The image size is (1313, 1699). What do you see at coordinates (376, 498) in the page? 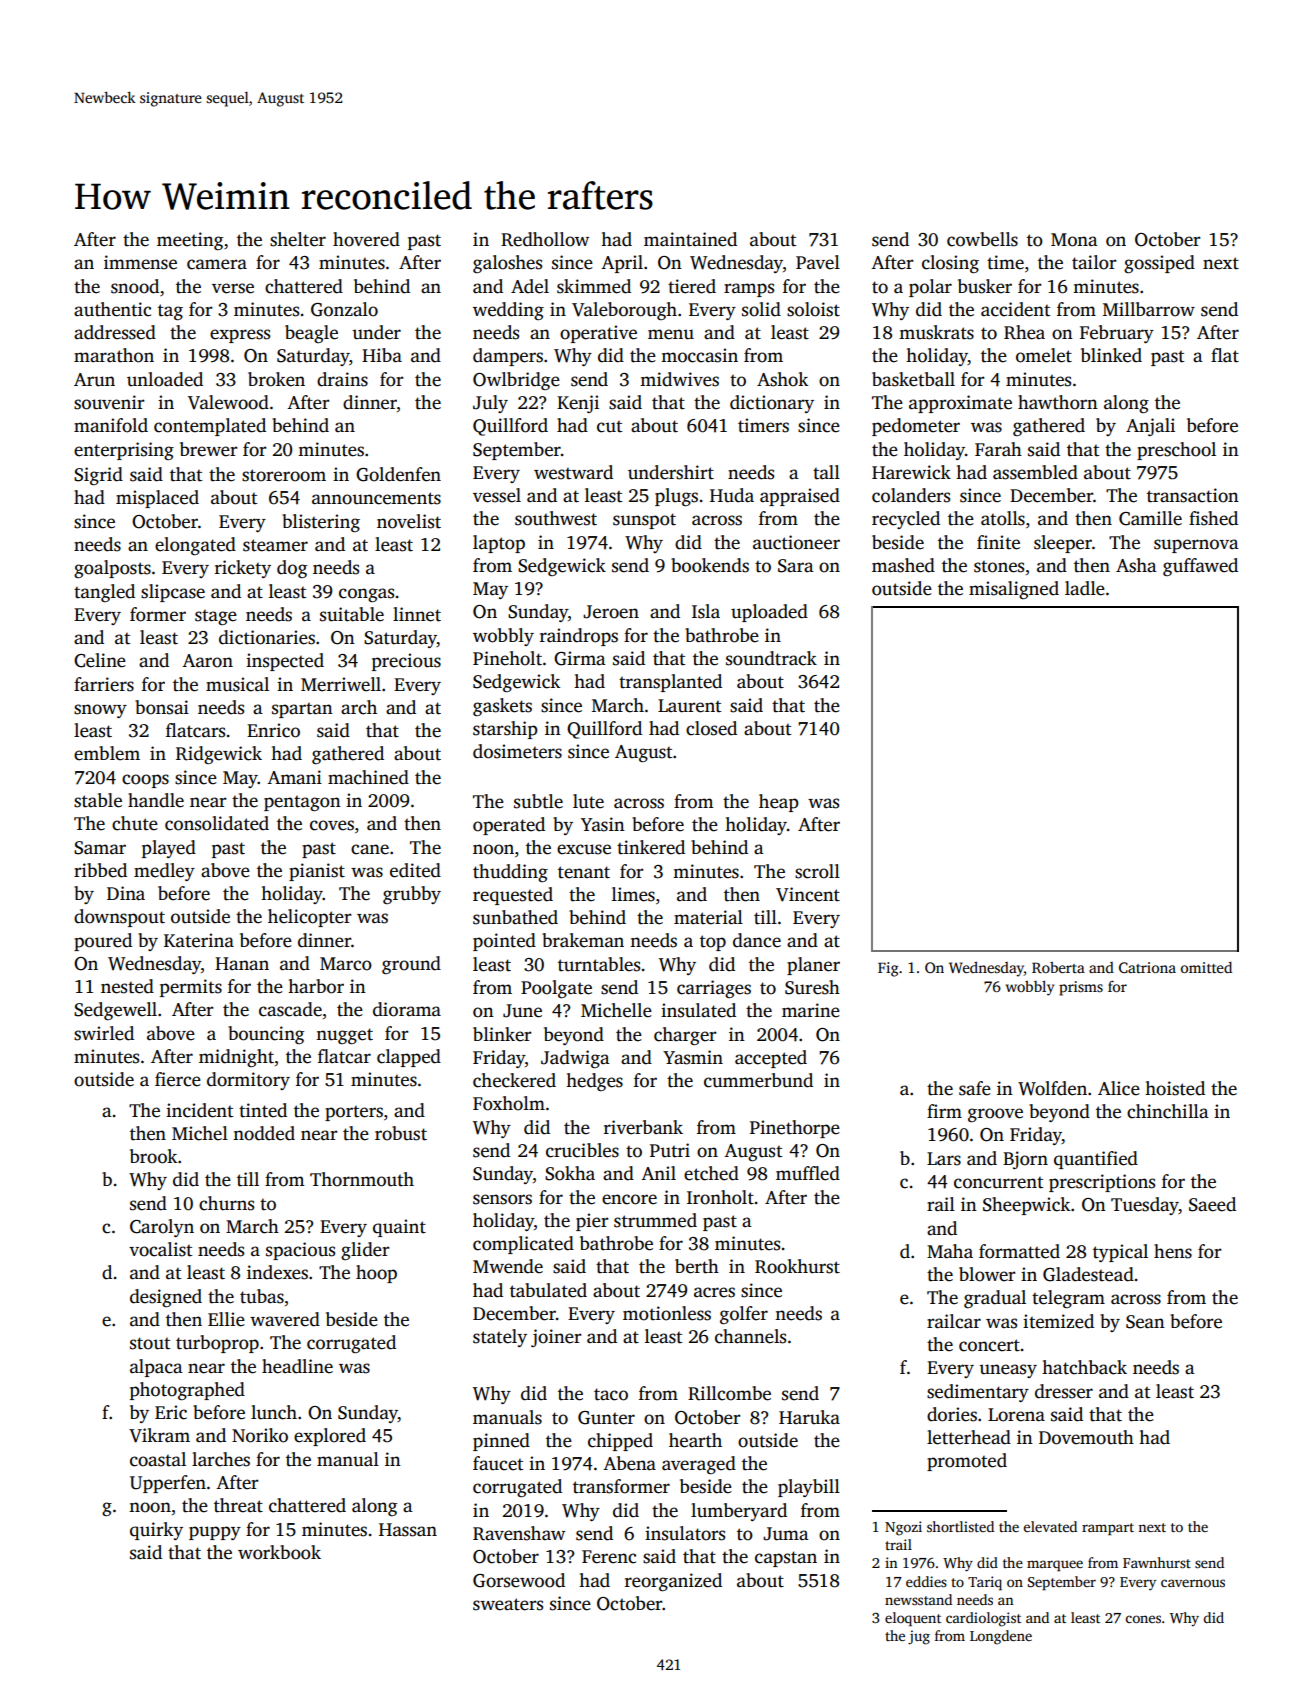
I see `announcements` at bounding box center [376, 498].
